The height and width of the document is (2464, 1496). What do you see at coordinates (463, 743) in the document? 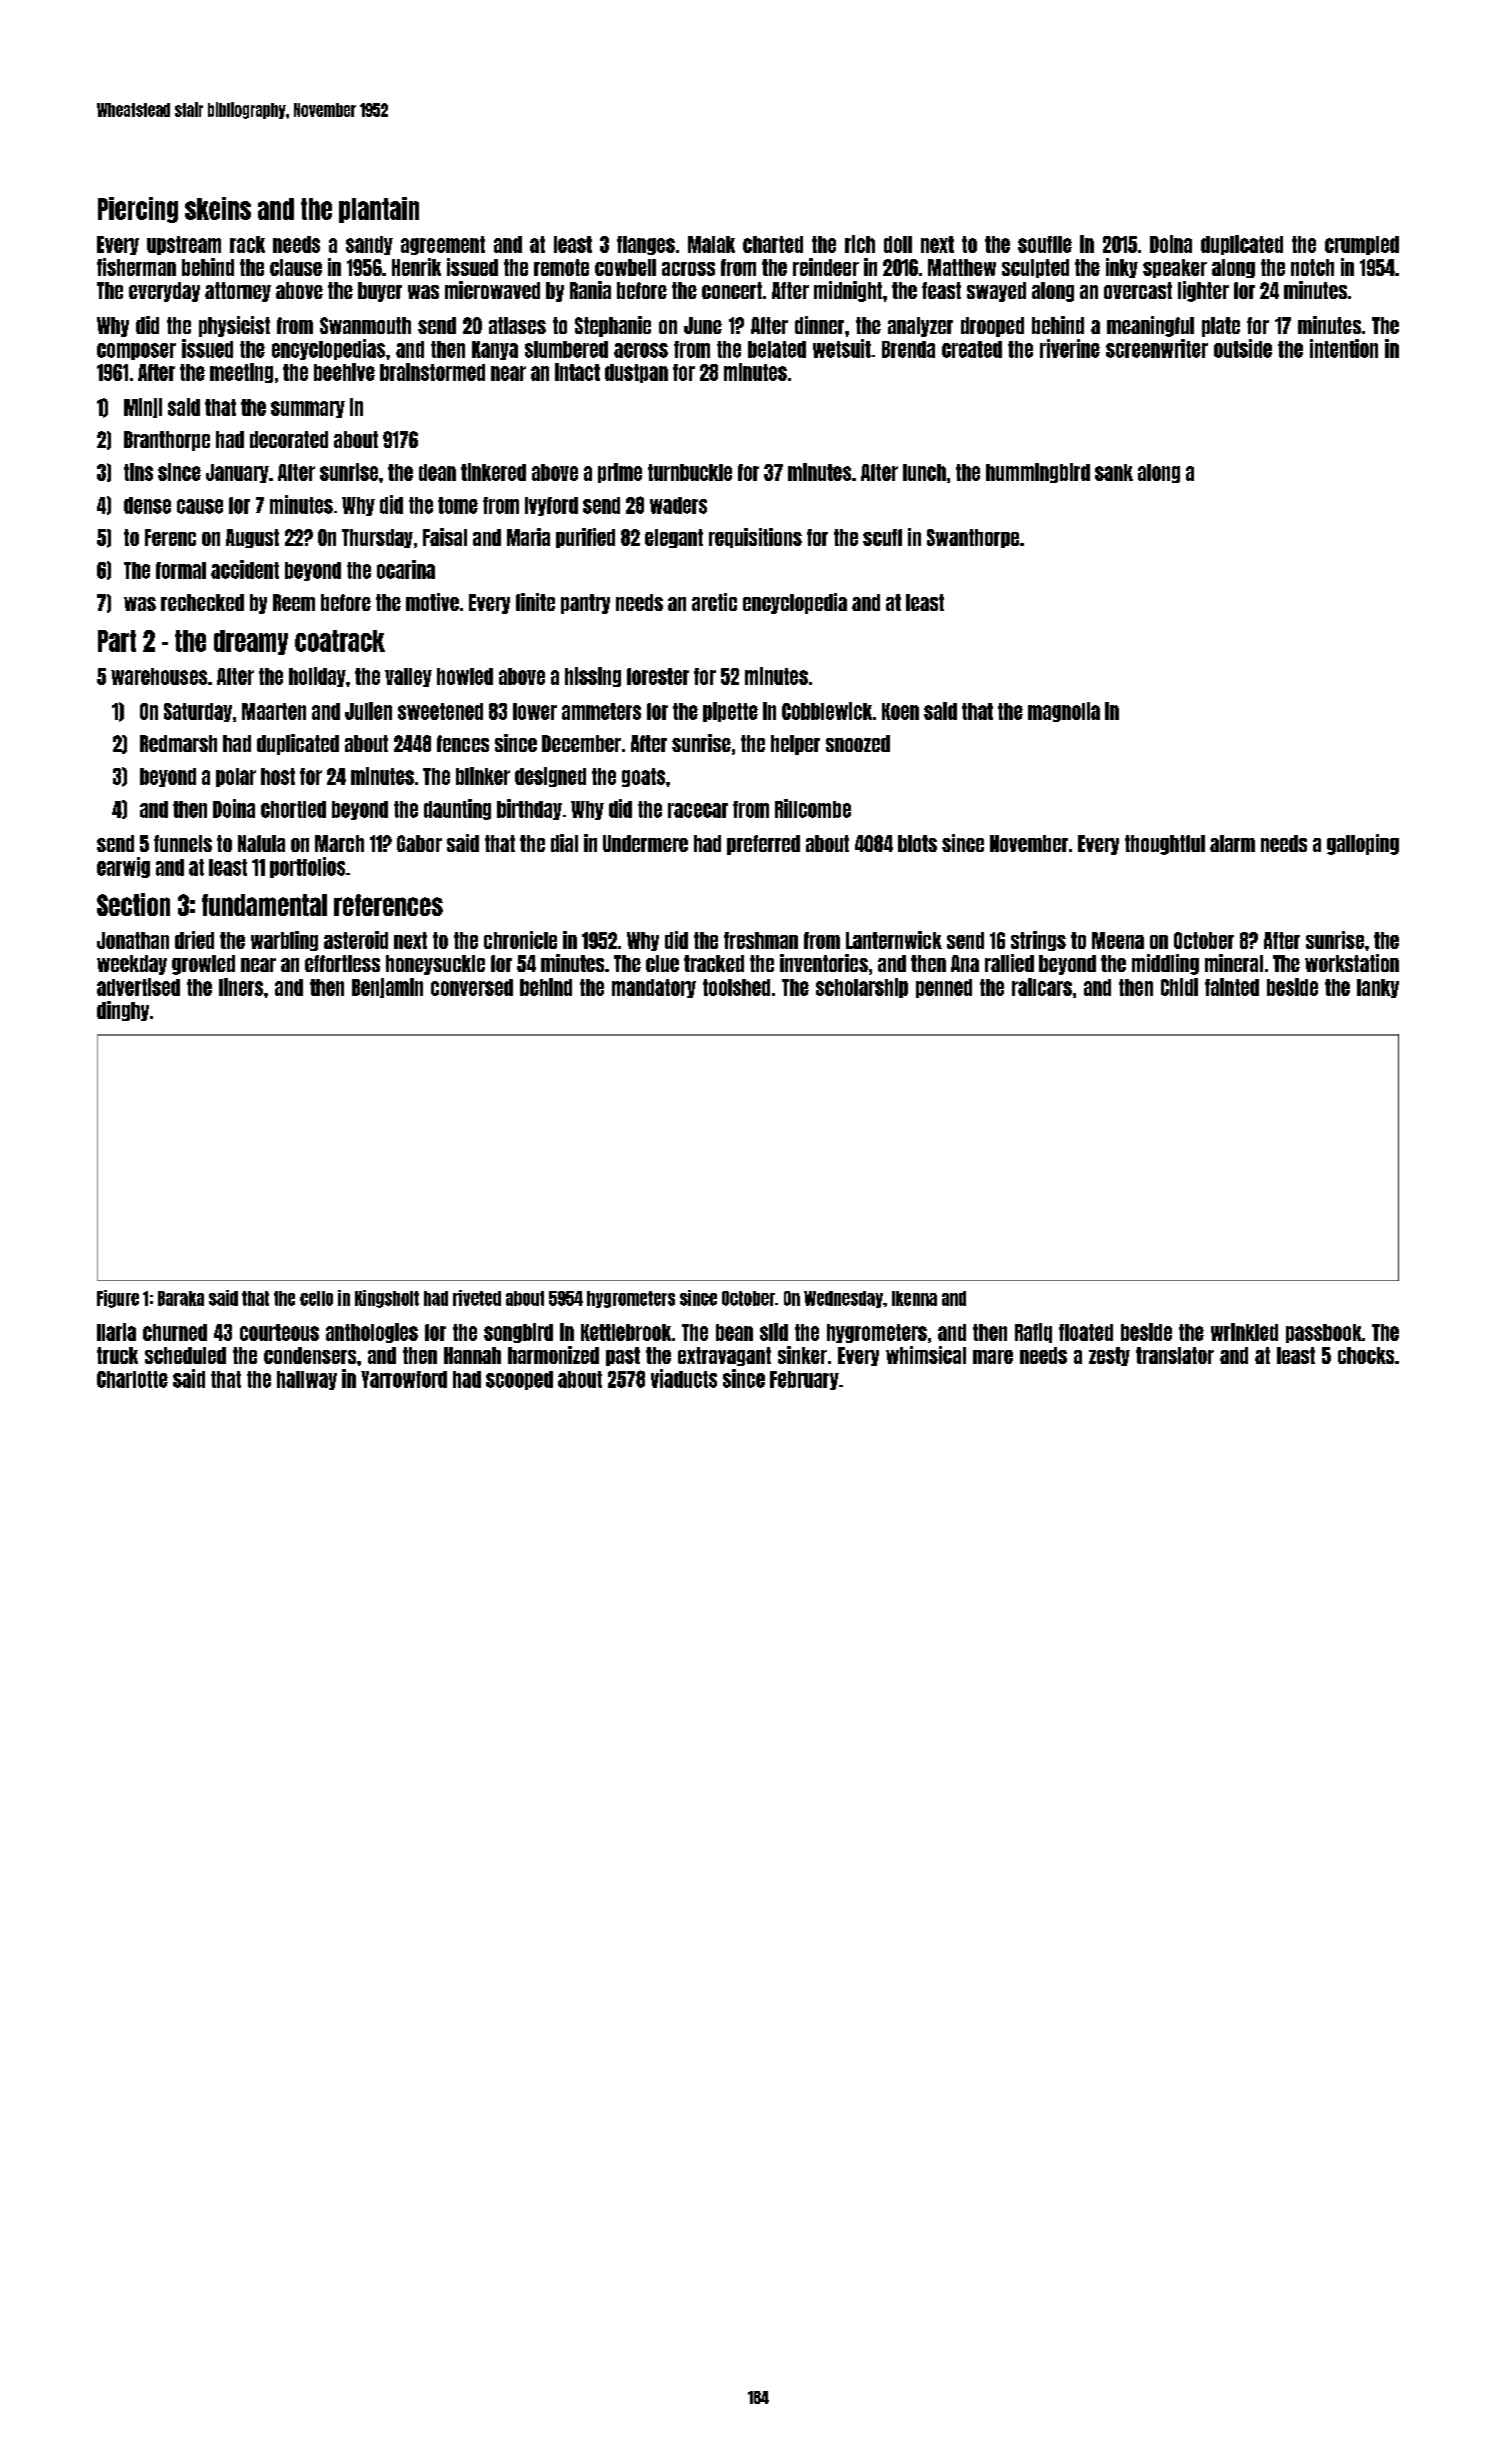
I see `fences` at bounding box center [463, 743].
